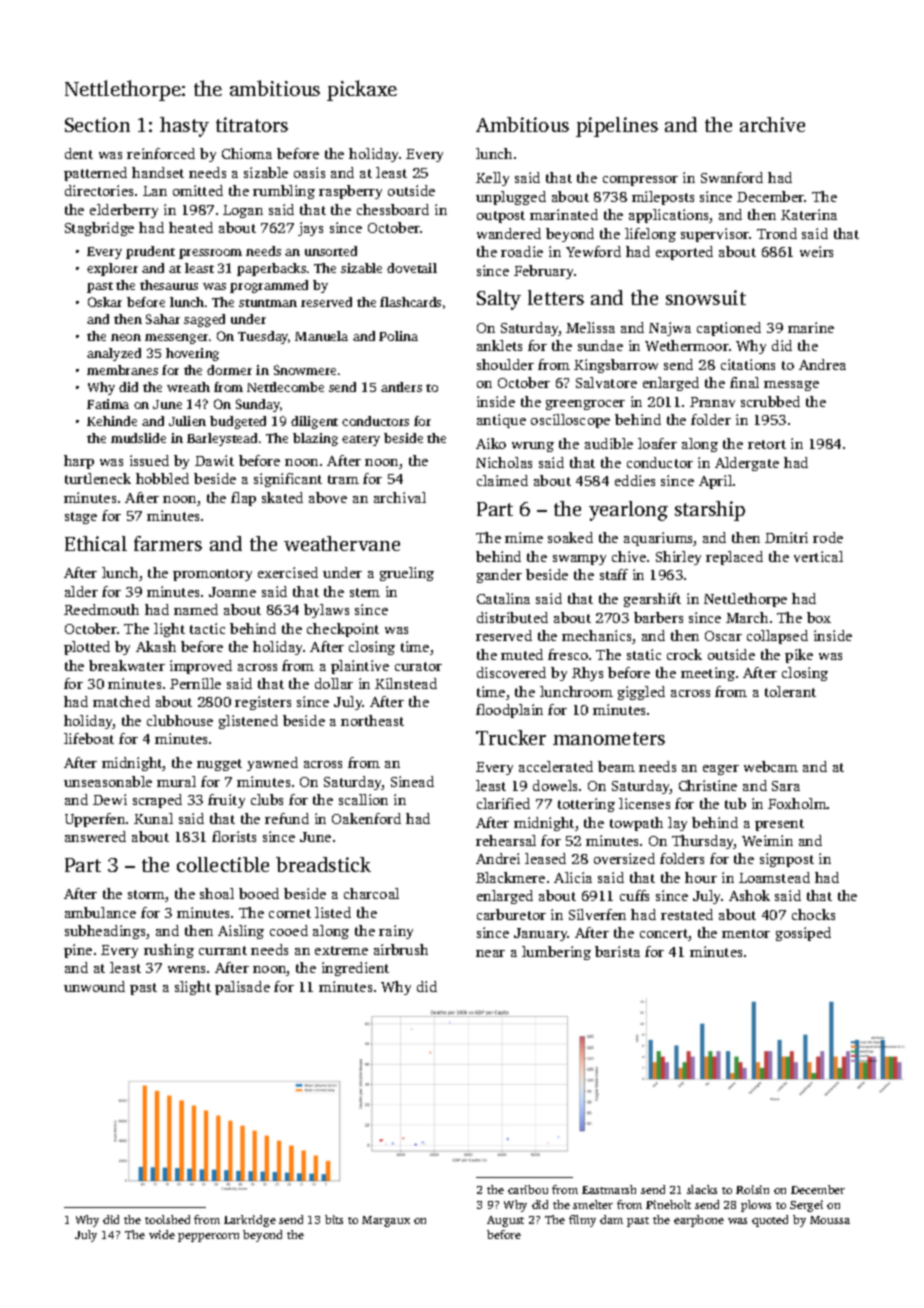  I want to click on farmers, so click(168, 543).
